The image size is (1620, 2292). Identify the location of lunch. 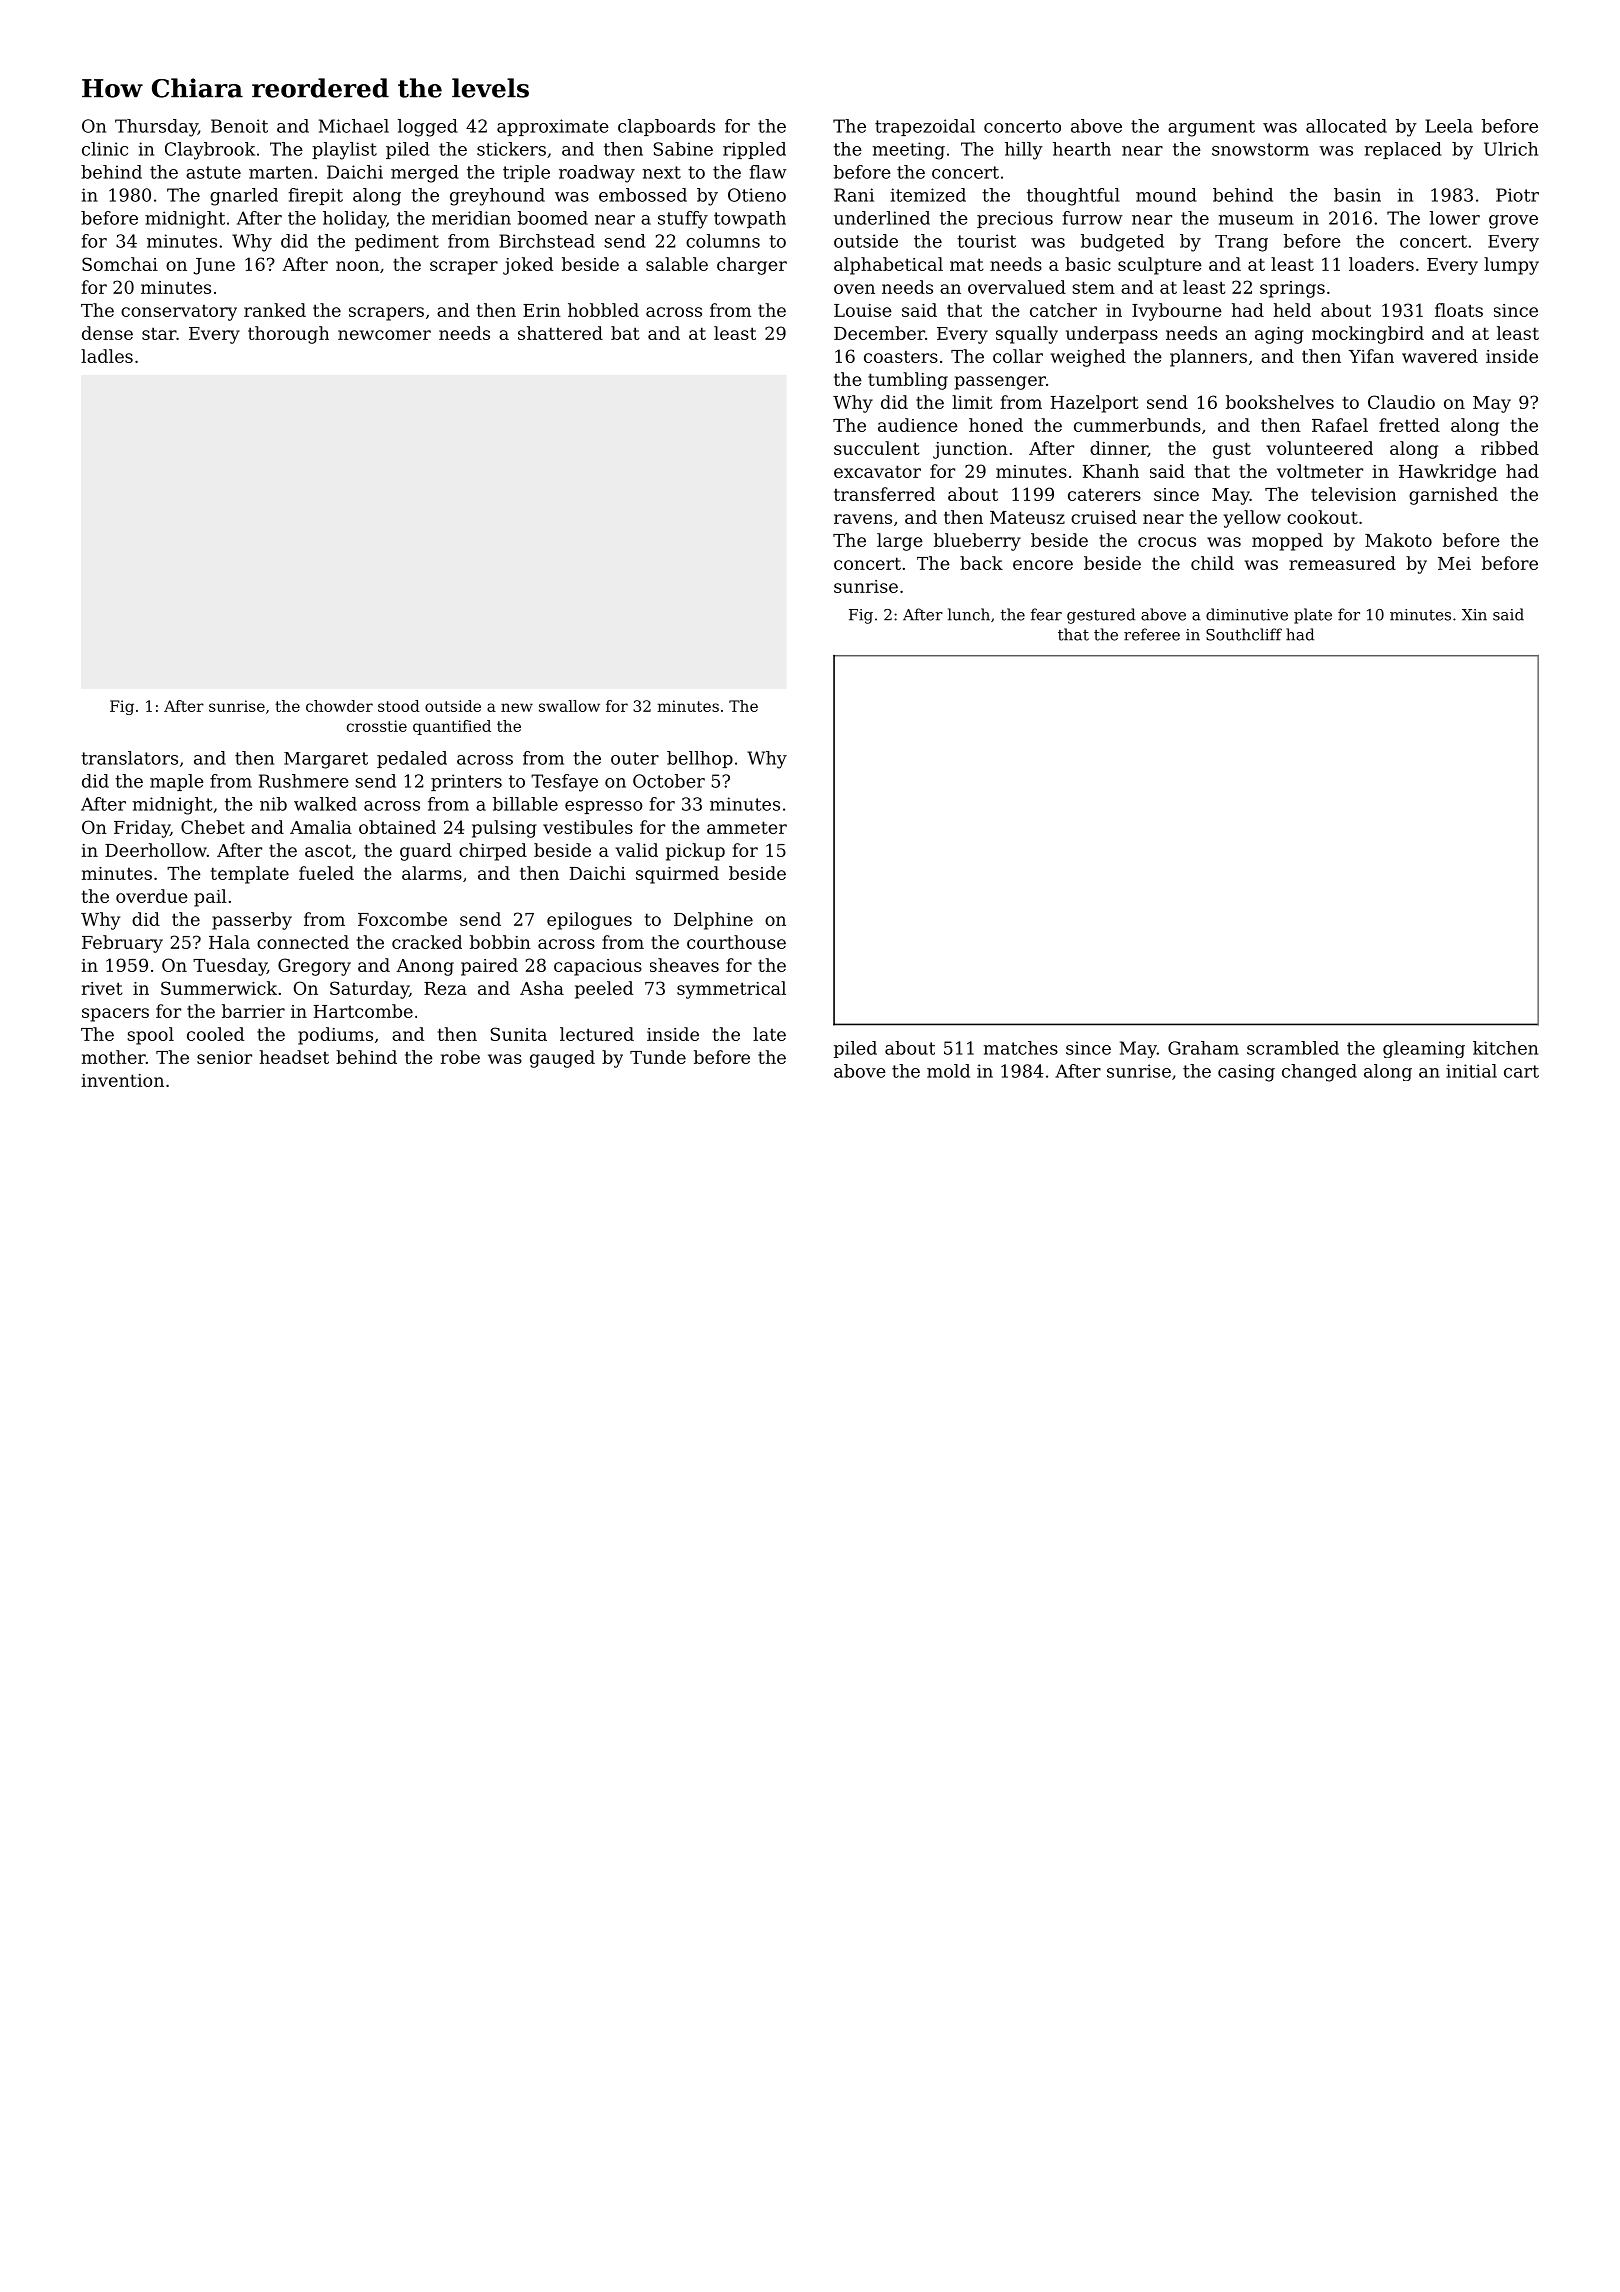
(969, 614).
